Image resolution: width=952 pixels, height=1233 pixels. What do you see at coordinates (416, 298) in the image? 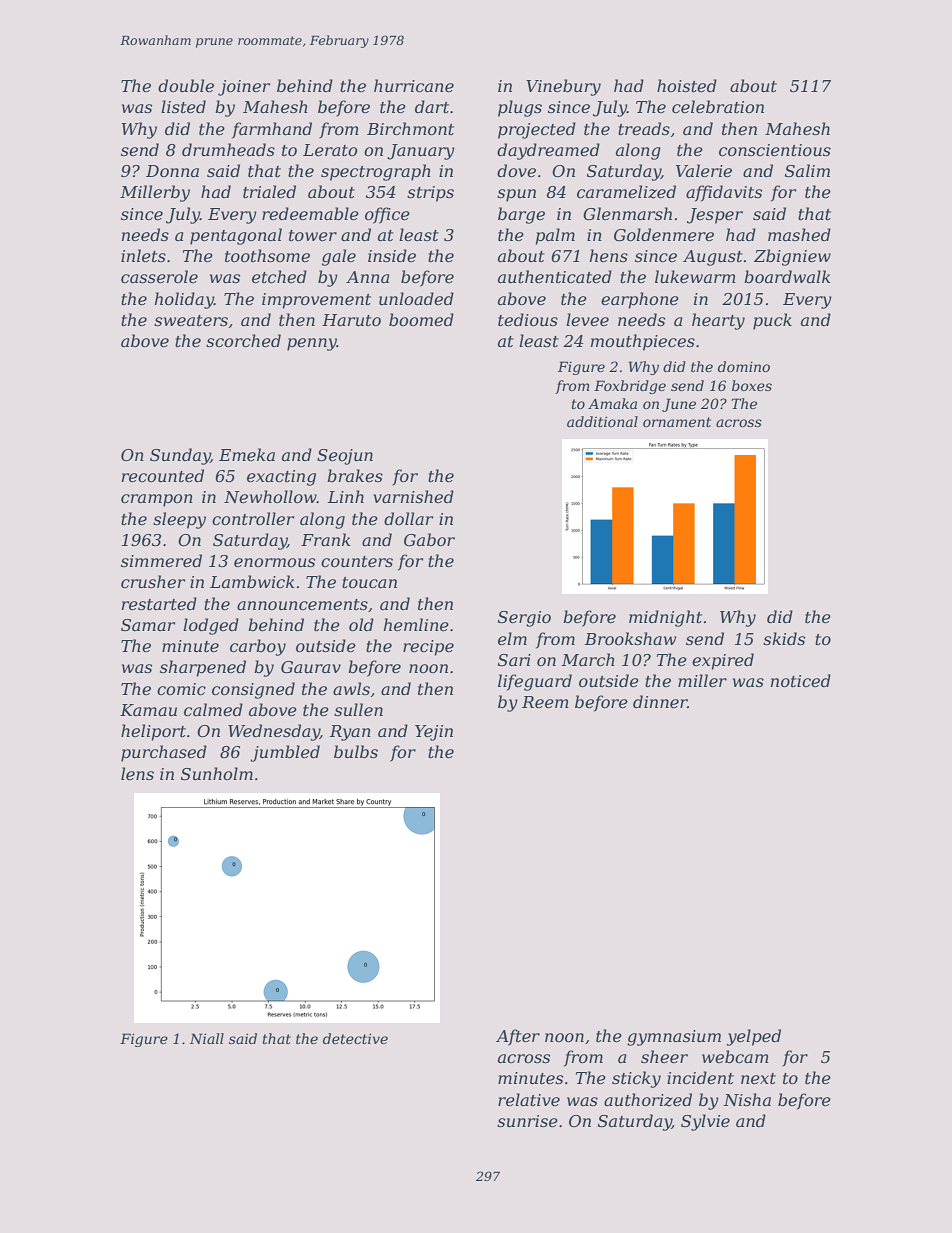
I see `unloaded` at bounding box center [416, 298].
